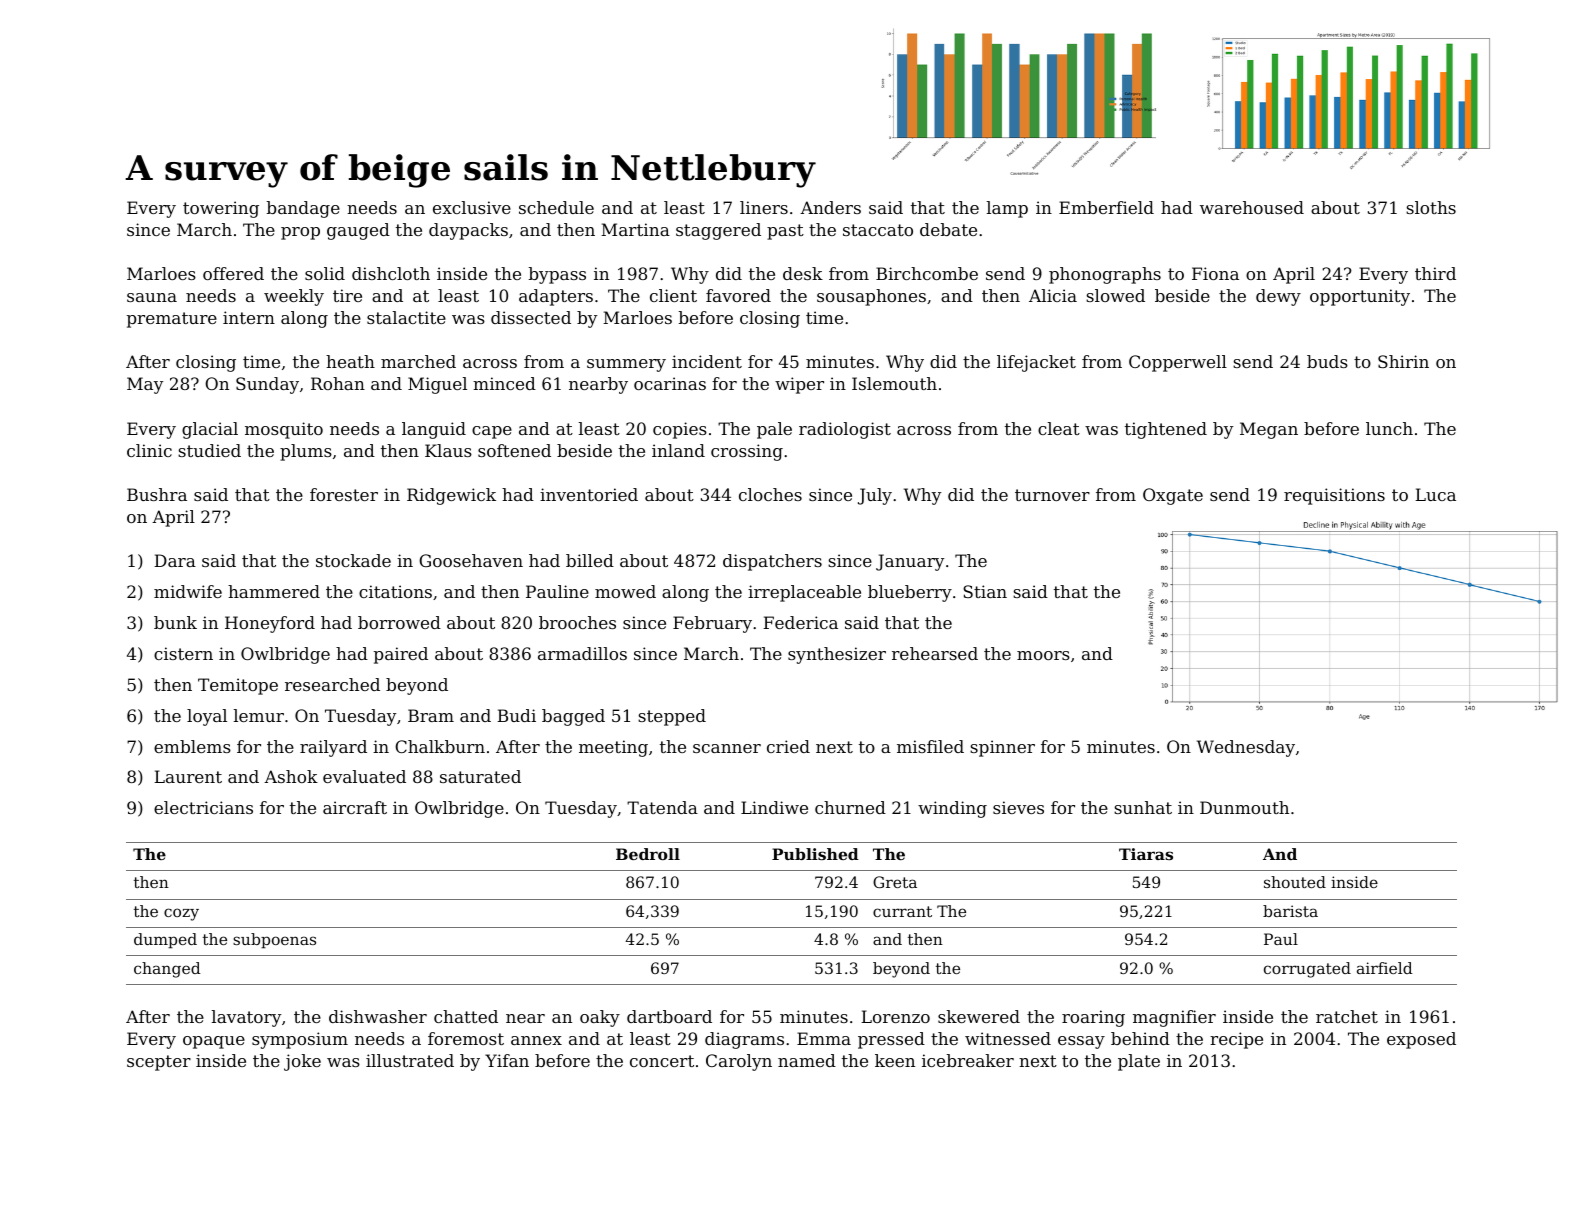  I want to click on studied, so click(209, 450).
